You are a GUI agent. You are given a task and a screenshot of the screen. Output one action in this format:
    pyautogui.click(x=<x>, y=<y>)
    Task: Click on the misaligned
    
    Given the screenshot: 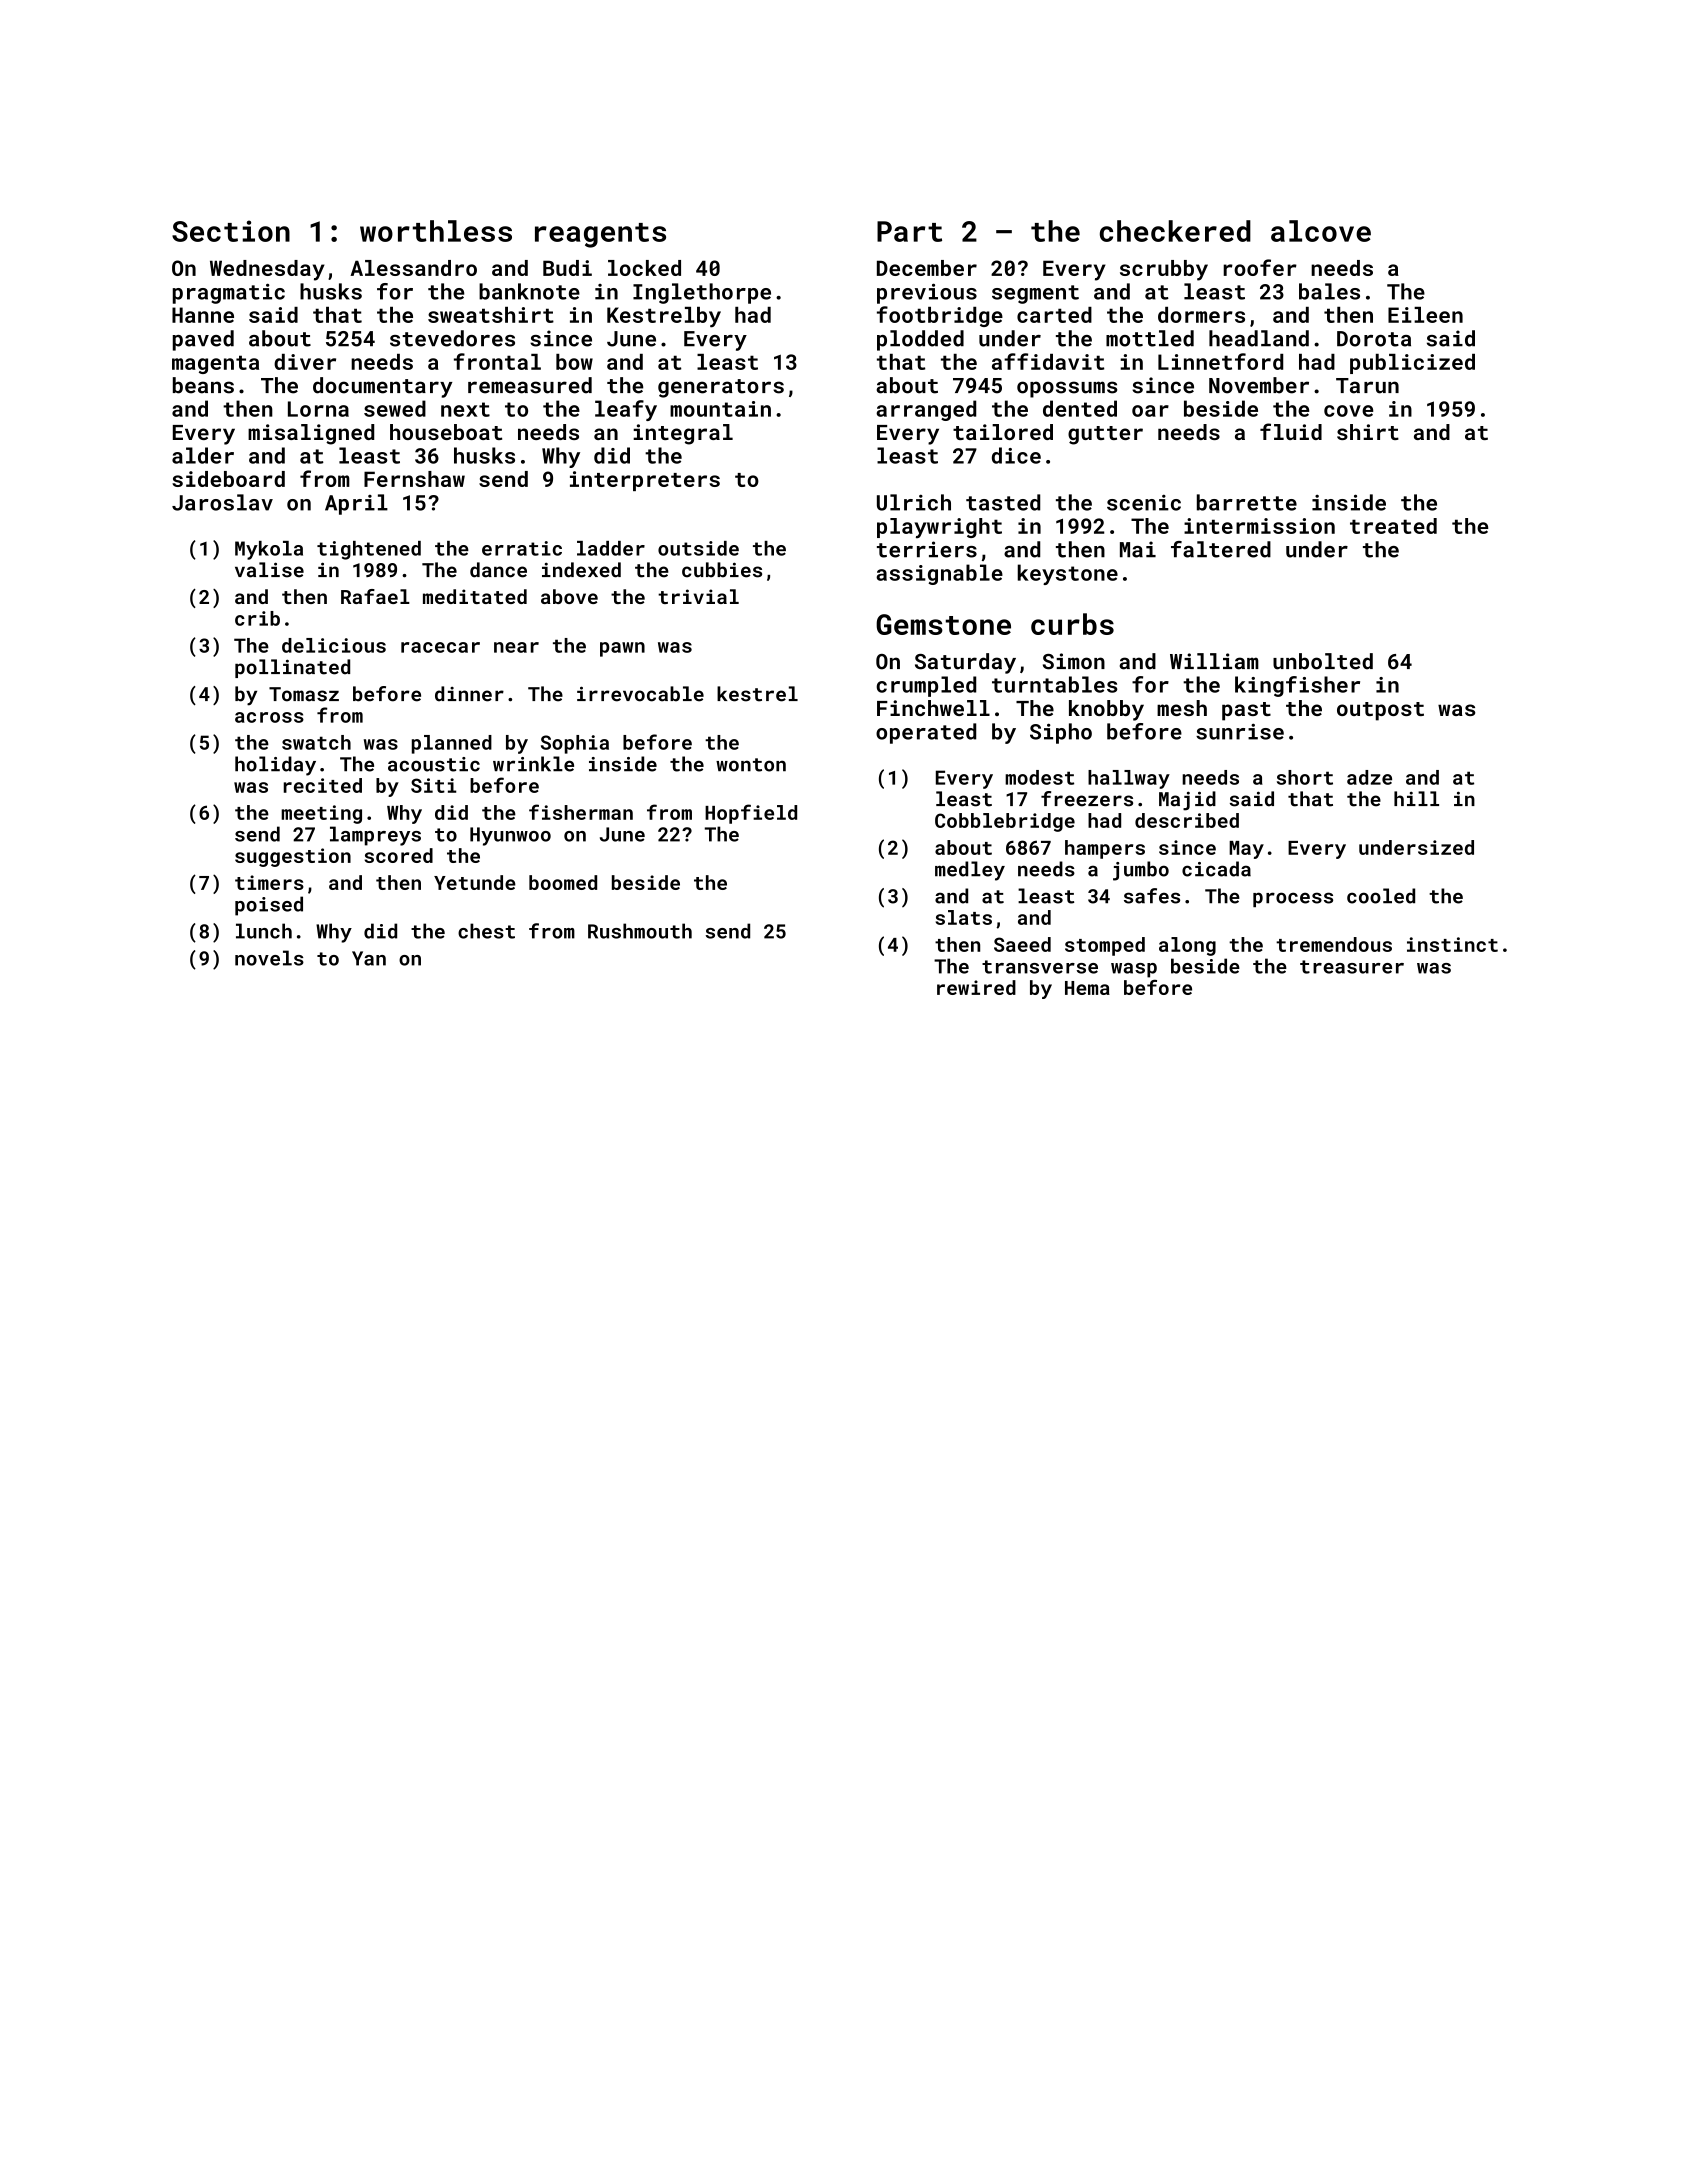 What is the action you would take?
    pyautogui.click(x=311, y=434)
